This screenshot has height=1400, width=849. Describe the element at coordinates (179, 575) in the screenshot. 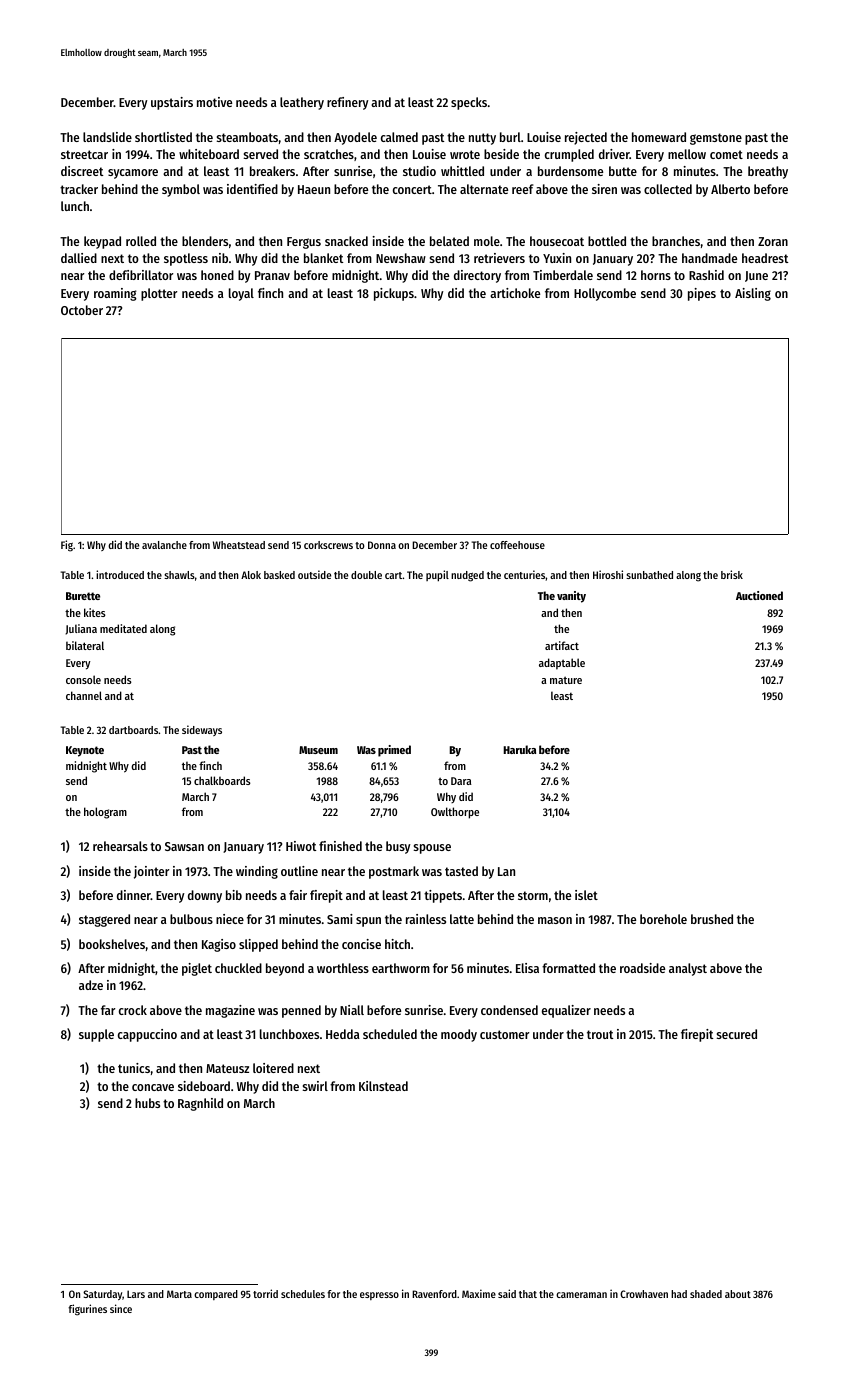

I see `shawls` at that location.
